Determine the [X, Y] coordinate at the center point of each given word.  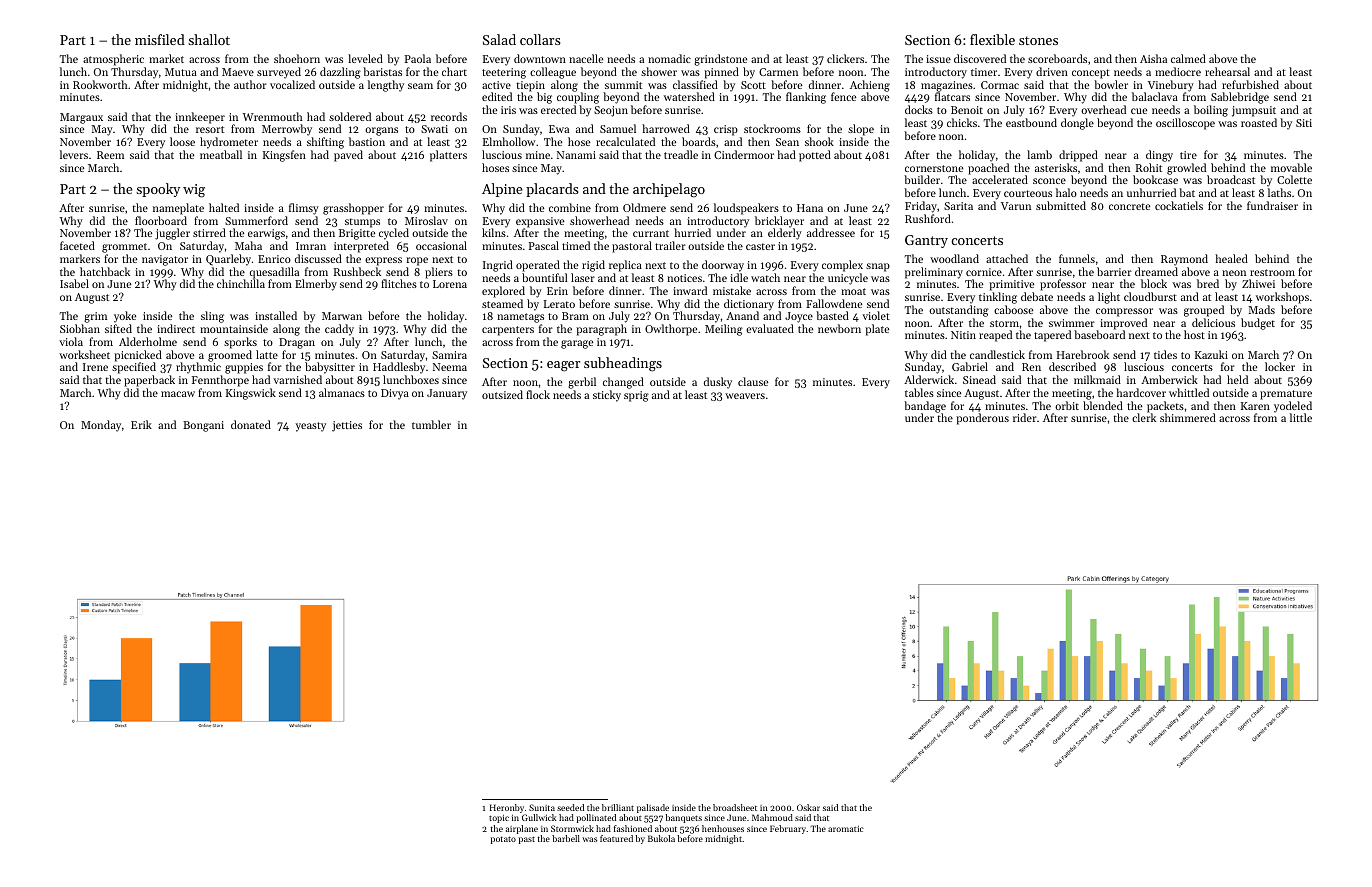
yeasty [311, 427]
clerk [1144, 417]
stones [1038, 40]
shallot [209, 39]
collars [540, 39]
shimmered [1188, 417]
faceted [77, 245]
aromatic [846, 828]
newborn [839, 328]
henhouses [723, 828]
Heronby [507, 808]
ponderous [982, 419]
